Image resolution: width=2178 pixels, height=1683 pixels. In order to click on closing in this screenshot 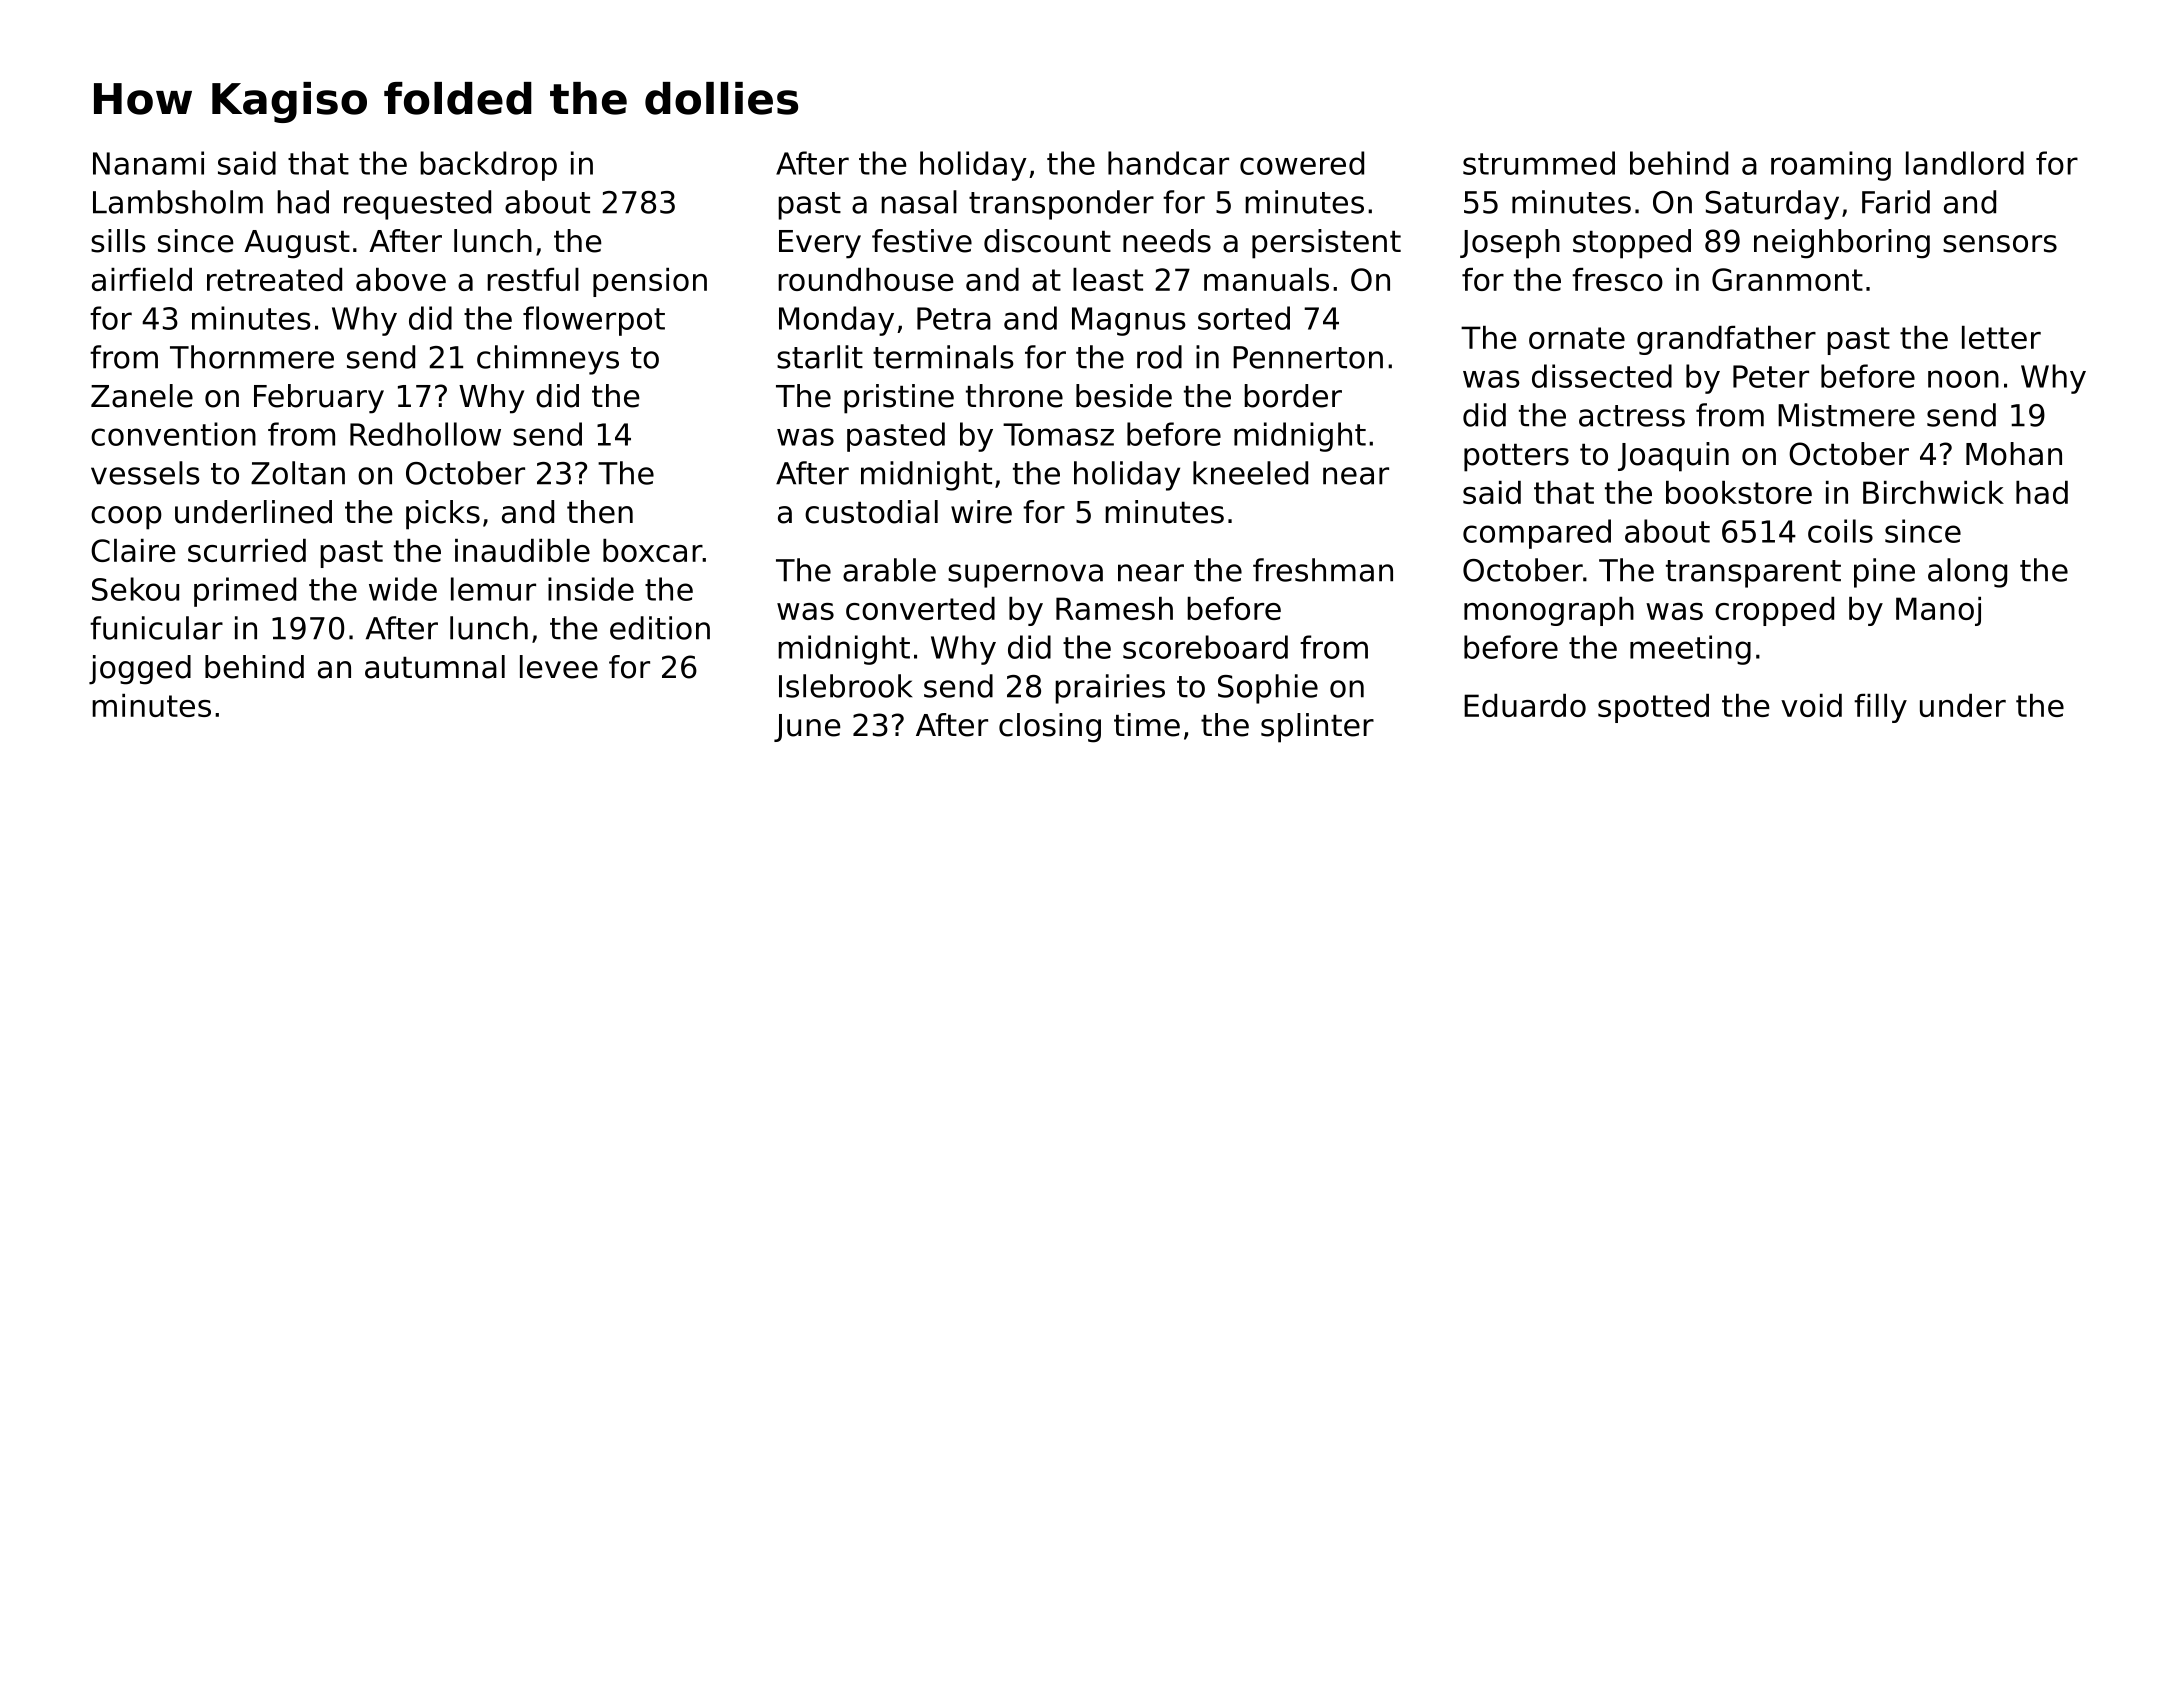, I will do `click(1050, 728)`.
